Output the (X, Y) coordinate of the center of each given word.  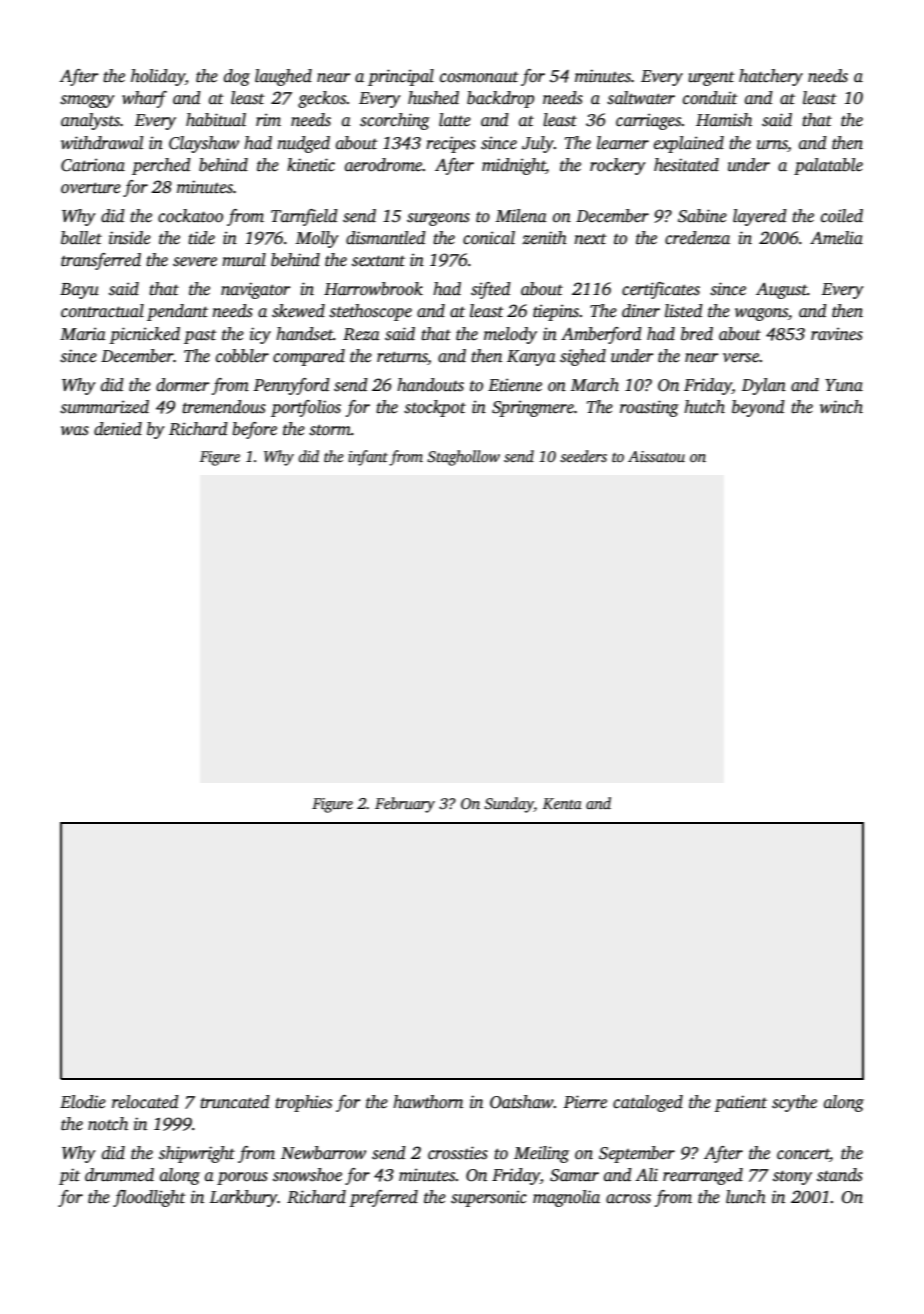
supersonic (489, 1198)
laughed (283, 77)
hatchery (771, 77)
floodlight (149, 1198)
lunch (746, 1197)
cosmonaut (479, 77)
